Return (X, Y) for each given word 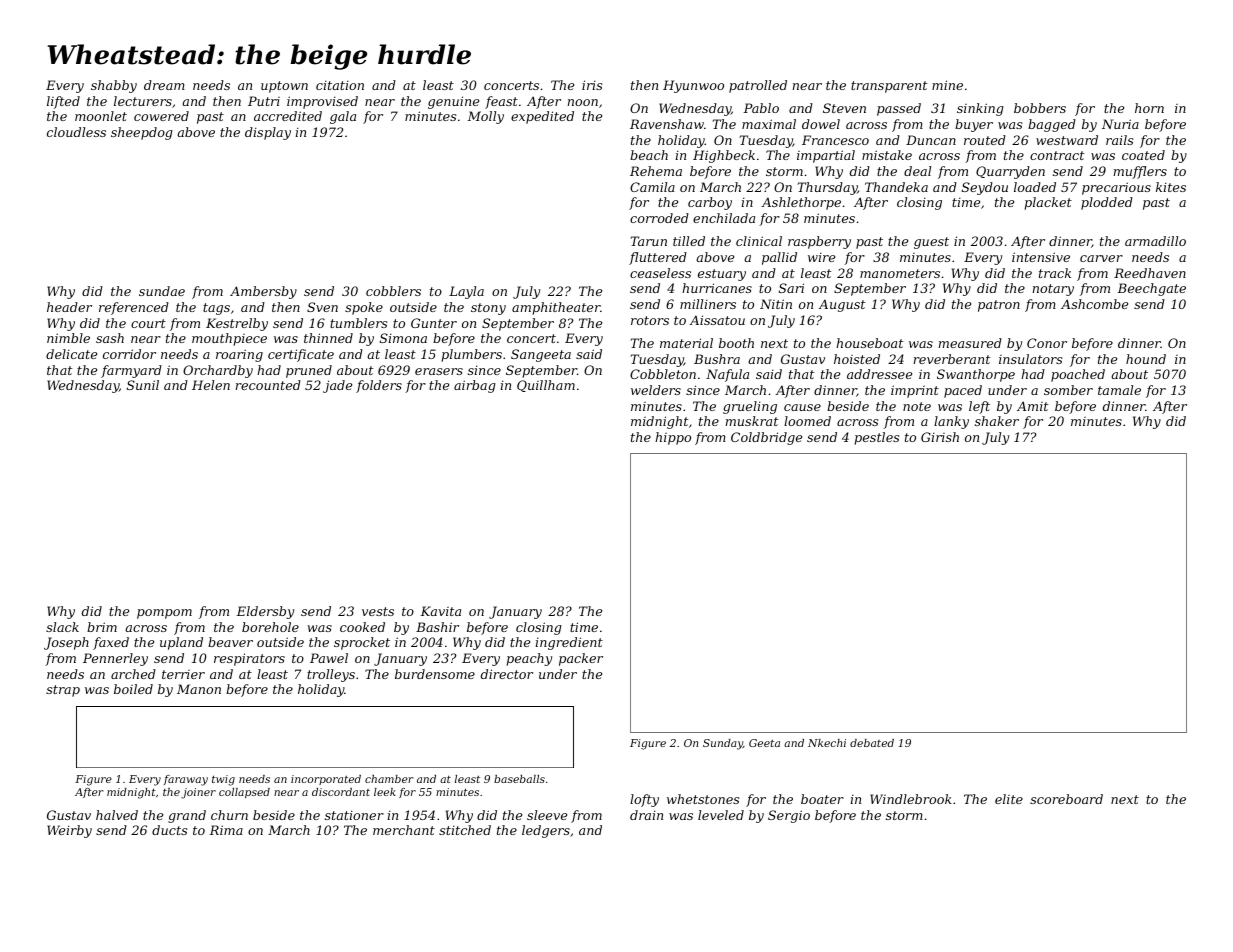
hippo (673, 438)
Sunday (723, 744)
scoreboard (1066, 799)
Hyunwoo (693, 86)
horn (1149, 108)
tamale (1119, 390)
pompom (164, 614)
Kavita (440, 611)
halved (117, 815)
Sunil (143, 385)
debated (872, 743)
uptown (284, 87)
